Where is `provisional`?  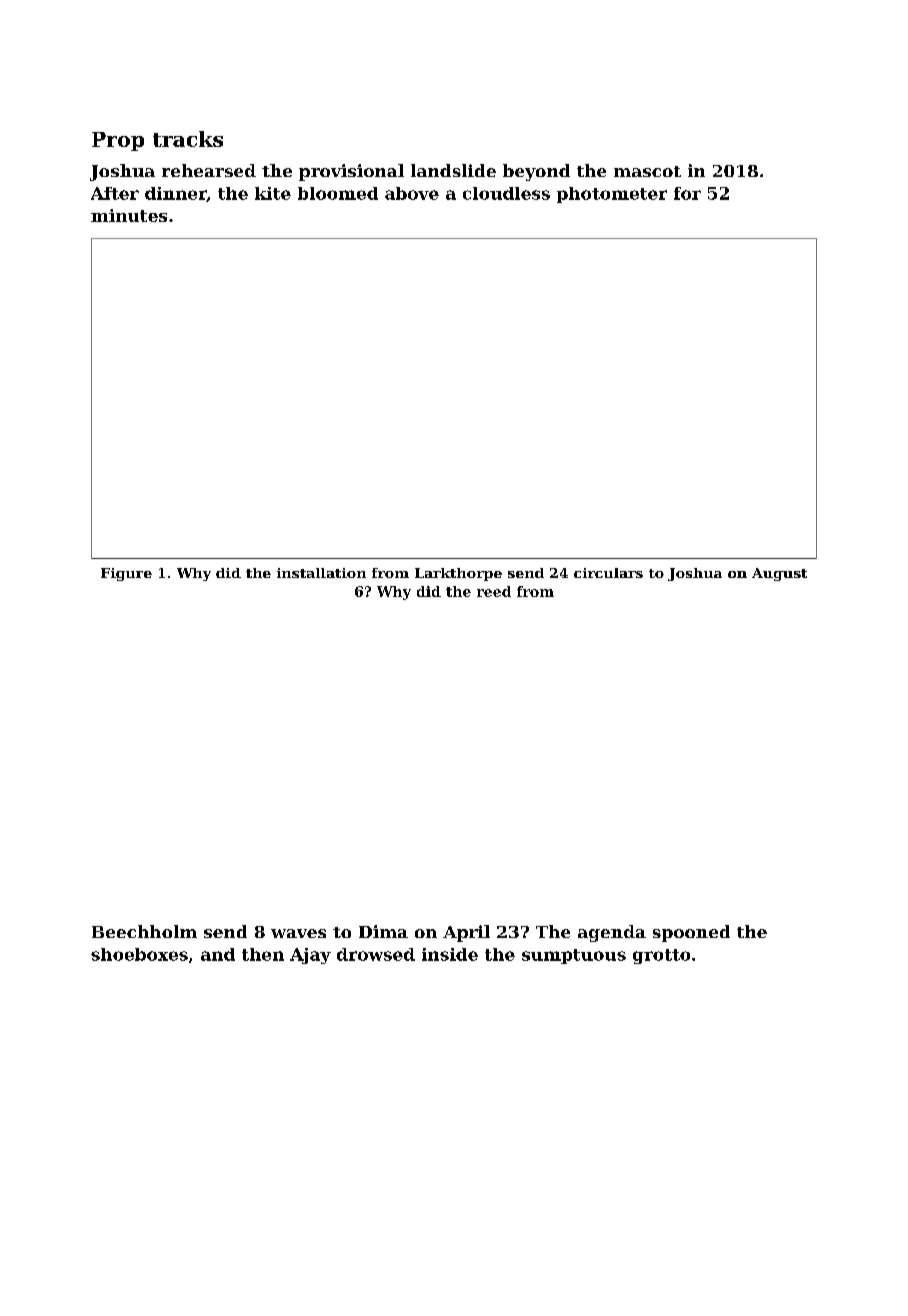 provisional is located at coordinates (351, 172).
